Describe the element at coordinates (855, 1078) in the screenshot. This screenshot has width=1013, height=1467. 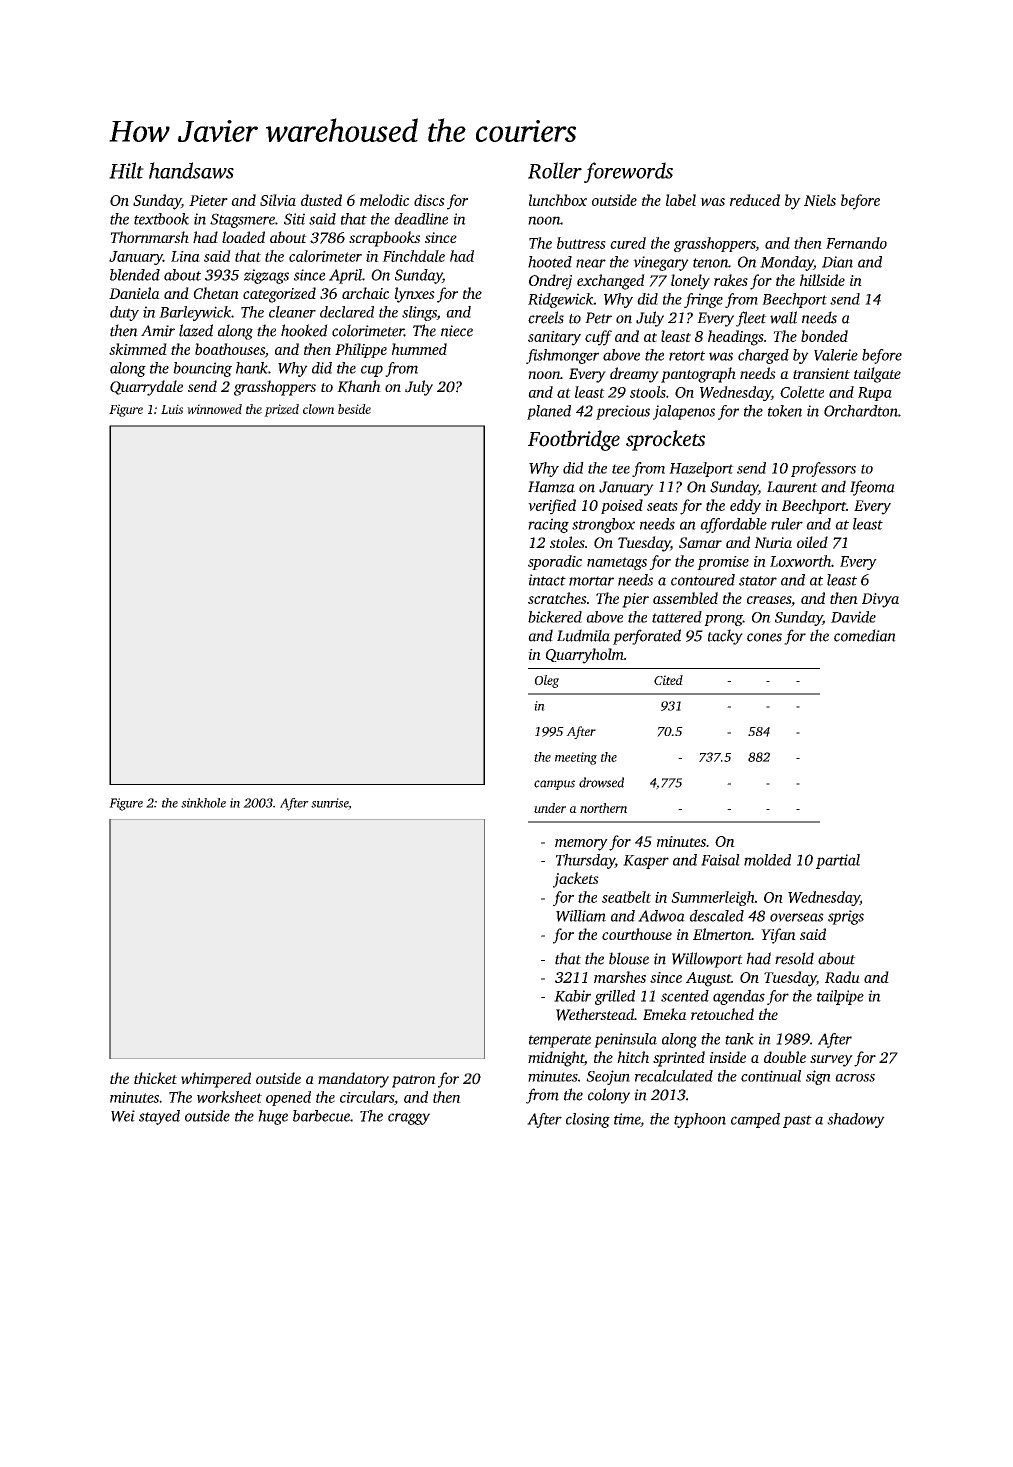
I see `across` at that location.
